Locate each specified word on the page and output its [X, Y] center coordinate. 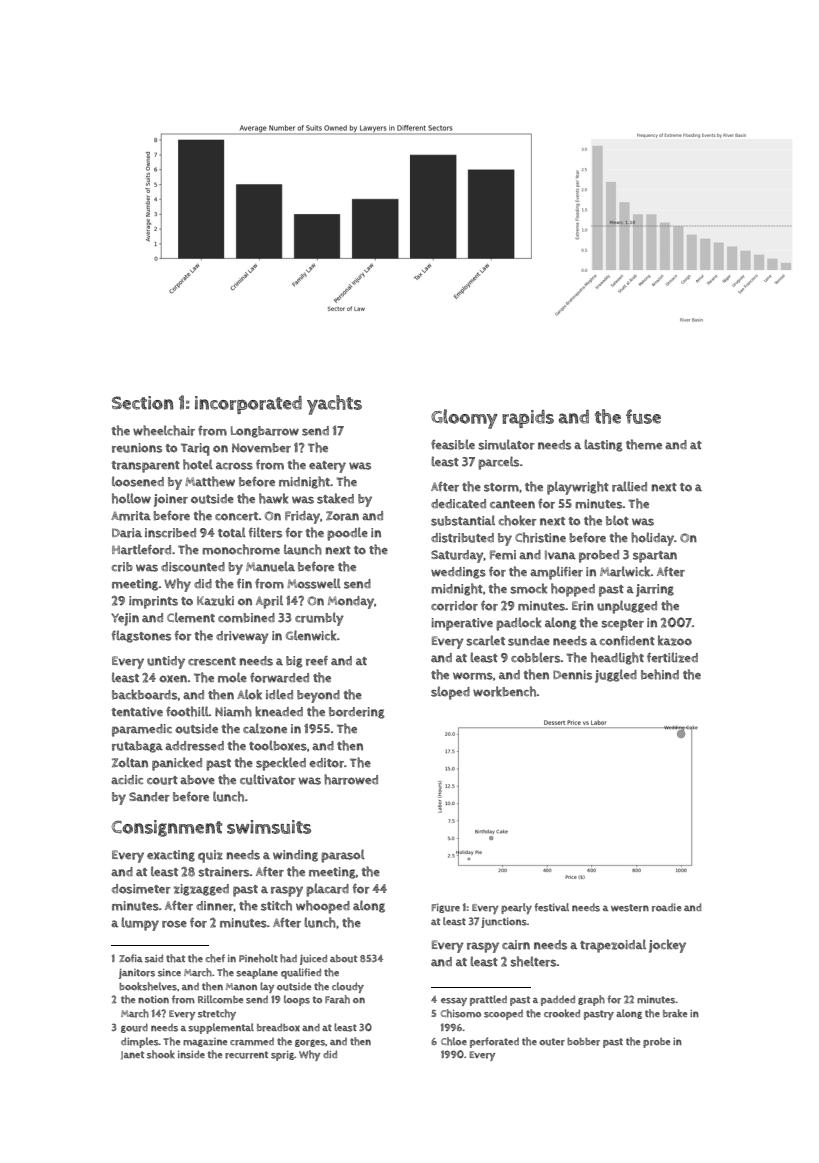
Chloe [454, 1041]
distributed [462, 538]
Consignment [167, 828]
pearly [516, 908]
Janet [132, 1055]
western [630, 908]
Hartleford [141, 549]
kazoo [675, 640]
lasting [603, 445]
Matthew [210, 481]
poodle [347, 534]
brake [675, 1013]
